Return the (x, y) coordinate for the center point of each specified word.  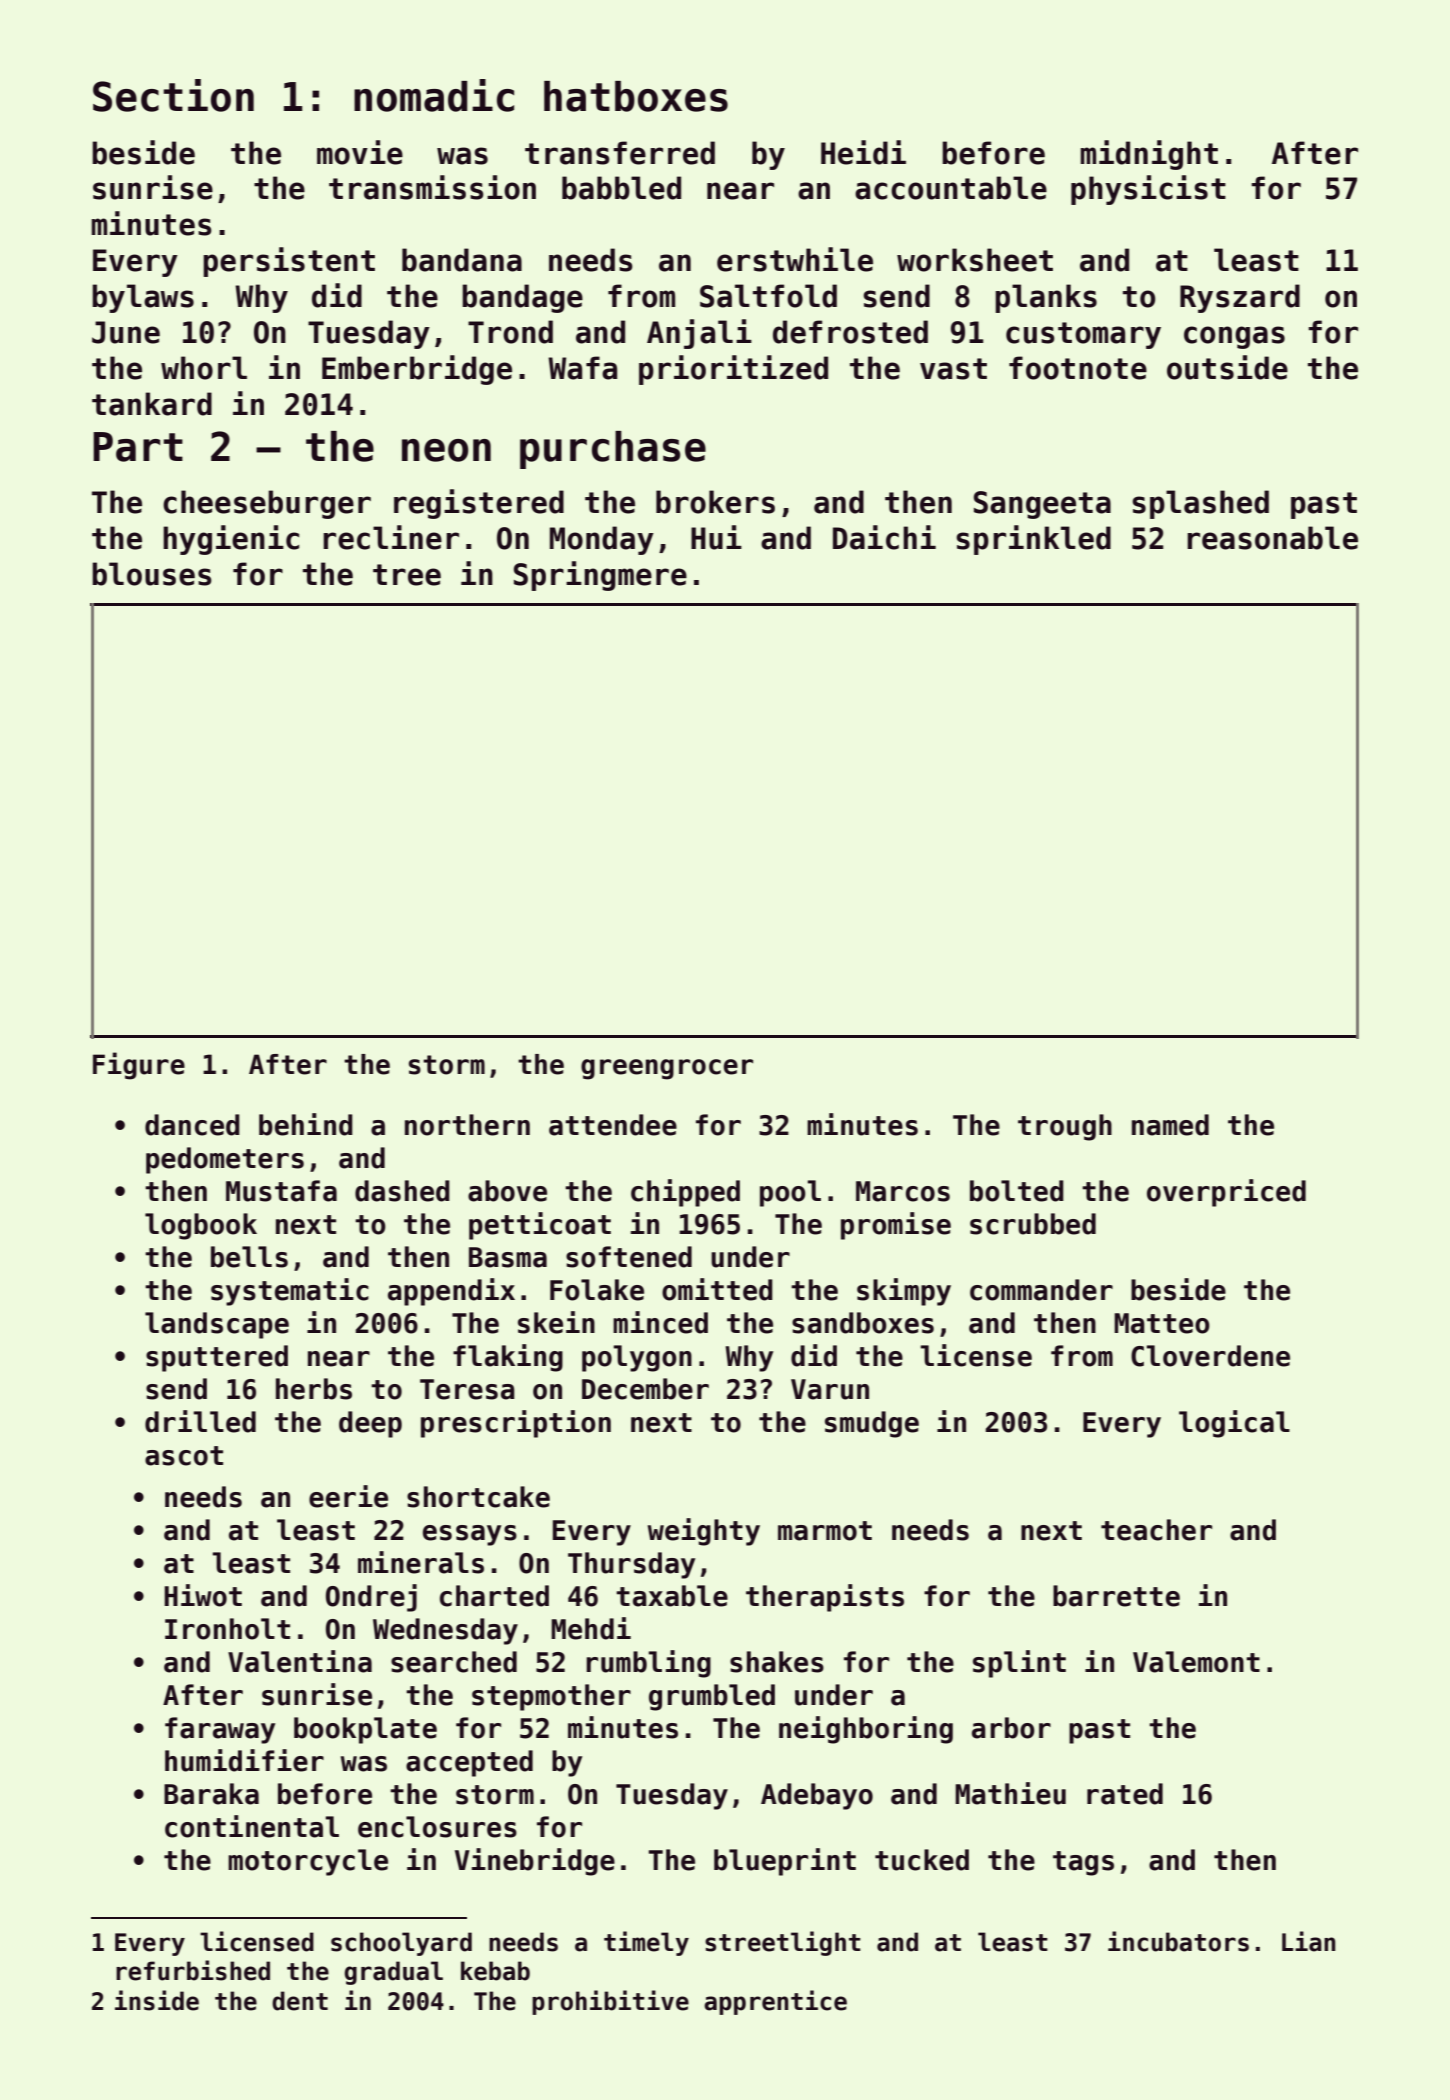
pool (790, 1193)
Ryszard (1240, 298)
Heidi (863, 152)
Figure (139, 1066)
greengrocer (667, 1069)
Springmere (600, 576)
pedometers (225, 1160)
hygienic (231, 540)
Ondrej (371, 1598)
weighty (704, 1532)
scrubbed (1033, 1224)
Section (173, 95)
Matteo (1162, 1323)
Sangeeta (1042, 505)
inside (157, 2000)
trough (1065, 1127)
